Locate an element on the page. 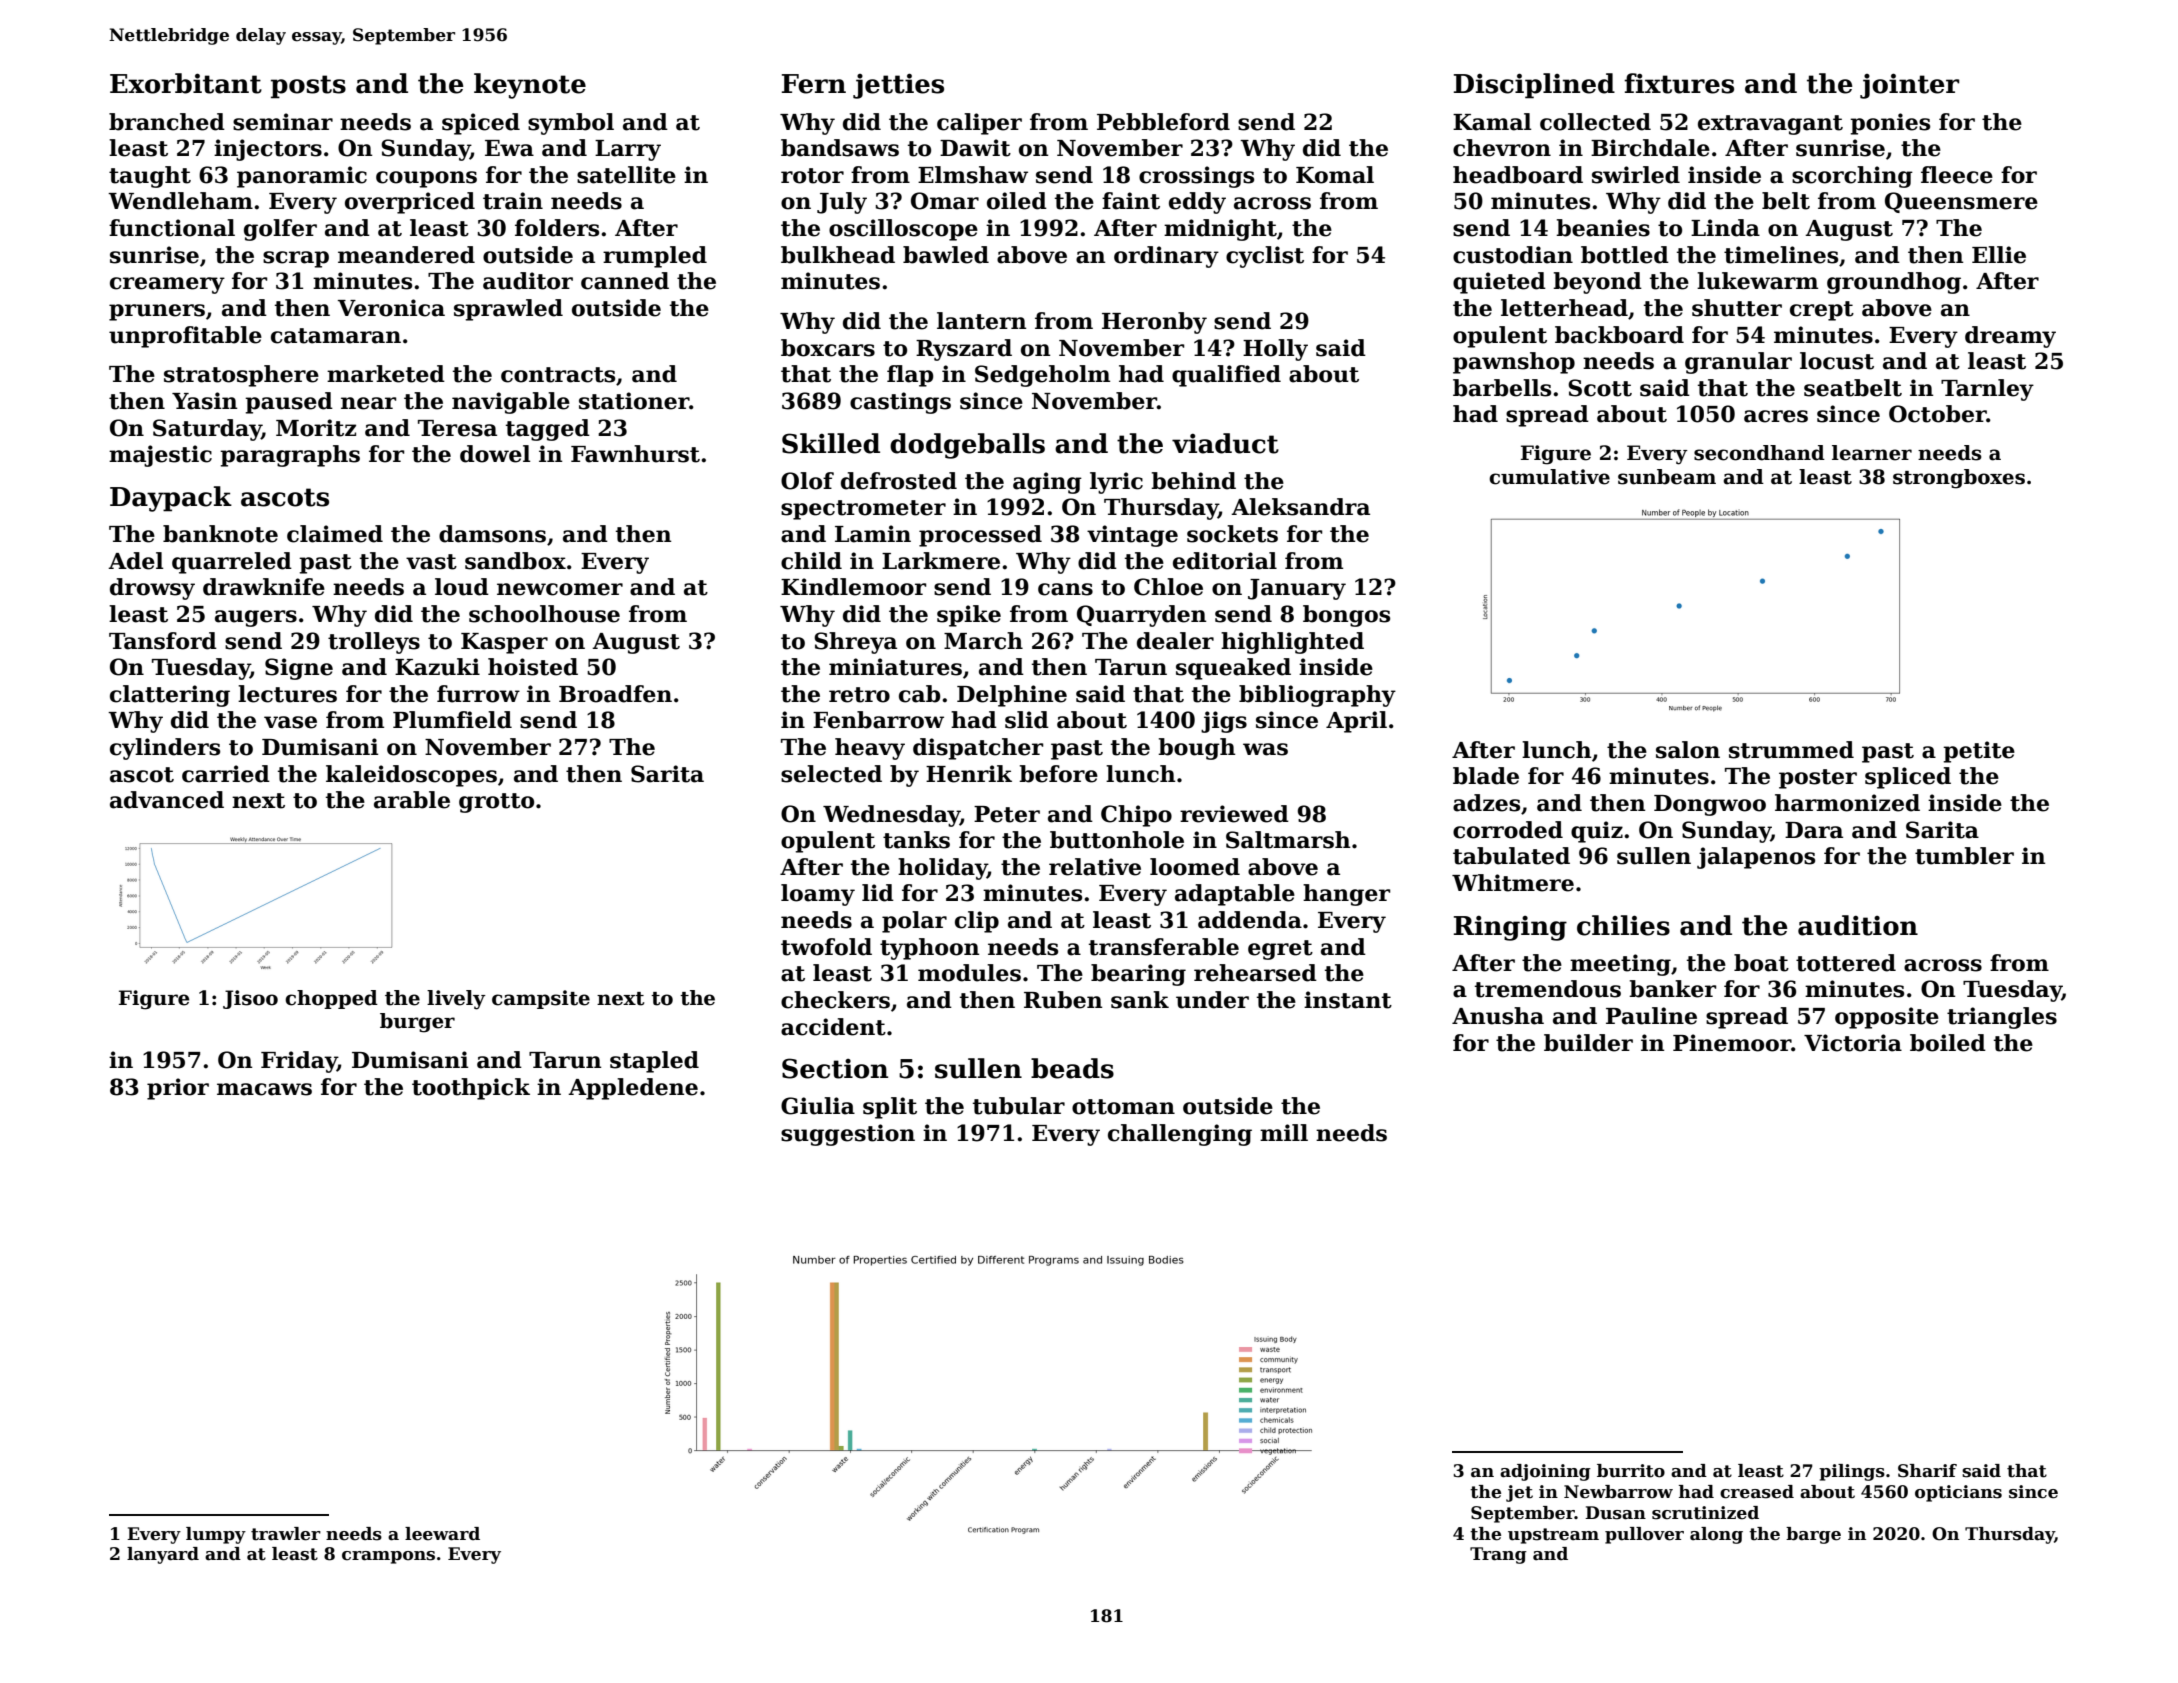 Image resolution: width=2178 pixels, height=1683 pixels. mill is located at coordinates (1284, 1132).
